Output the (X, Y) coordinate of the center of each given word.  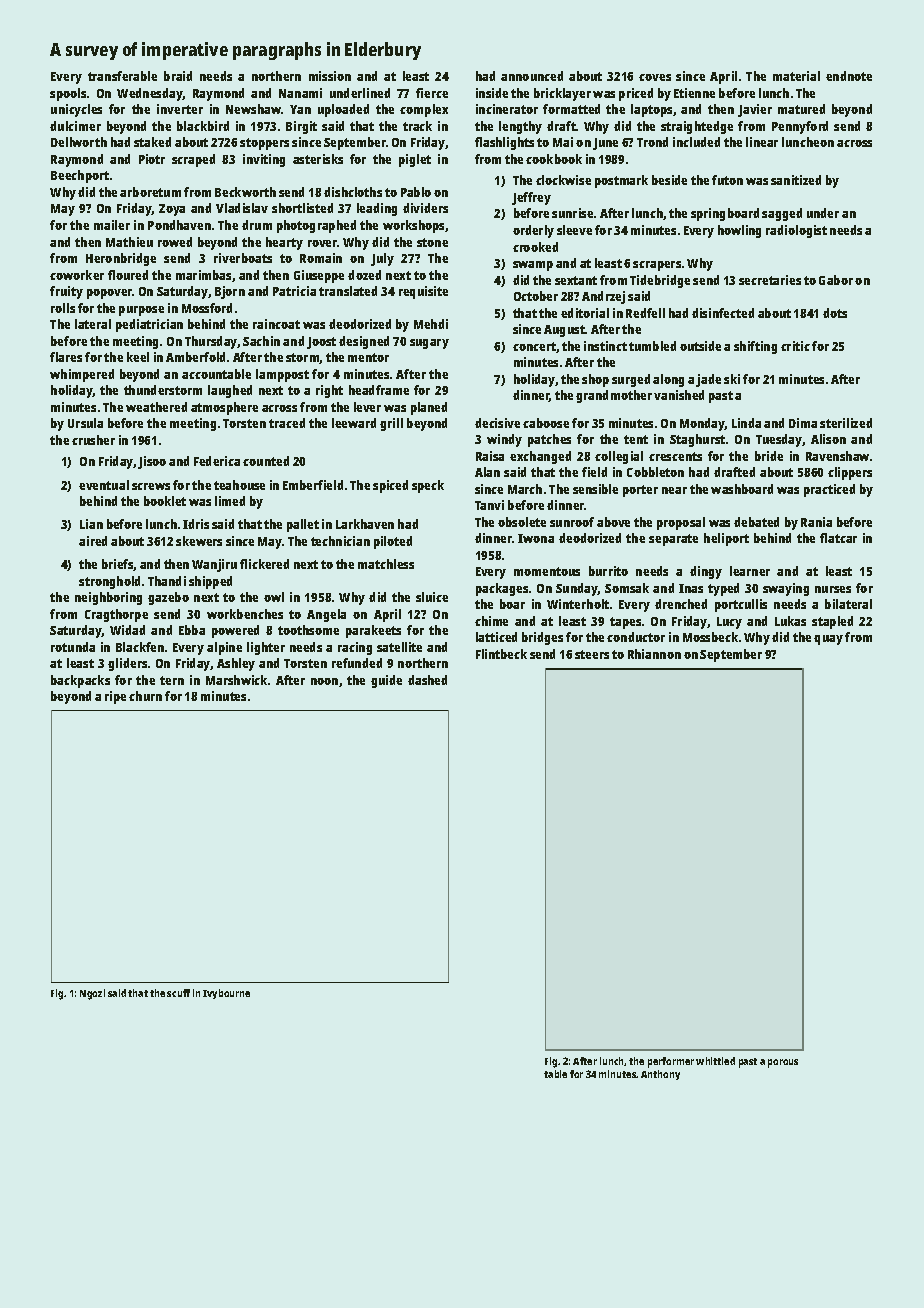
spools (68, 94)
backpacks (80, 681)
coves (655, 77)
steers (592, 654)
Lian (91, 524)
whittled (715, 1061)
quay (828, 640)
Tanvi (489, 505)
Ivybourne (226, 994)
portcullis (741, 605)
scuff (178, 993)
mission (330, 76)
